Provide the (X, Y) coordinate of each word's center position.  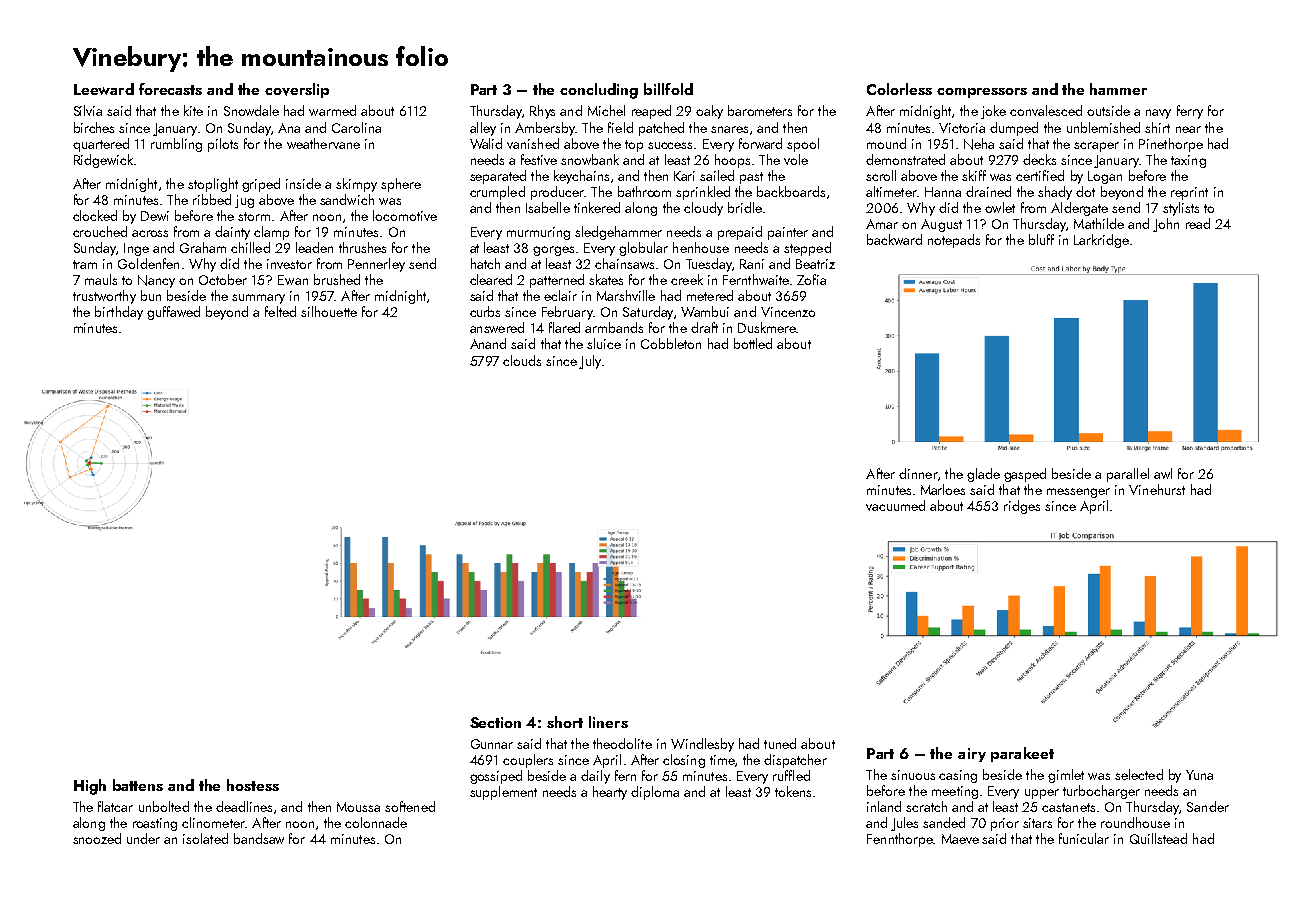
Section (495, 722)
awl (1163, 473)
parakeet (1022, 754)
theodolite (622, 743)
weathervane (323, 143)
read (1198, 223)
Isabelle (548, 207)
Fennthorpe (900, 840)
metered (710, 295)
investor (289, 264)
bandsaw (259, 838)
